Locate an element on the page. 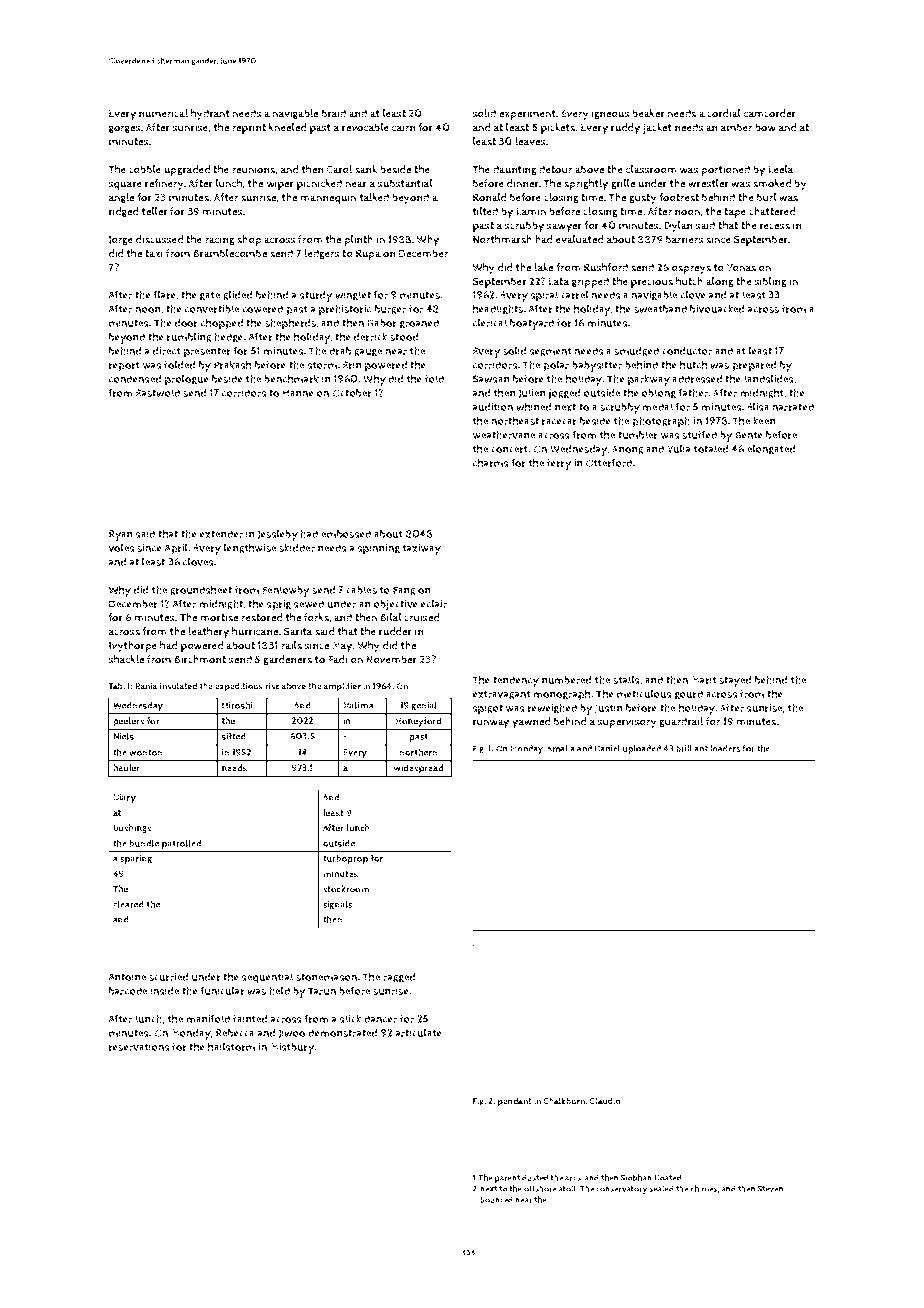 The height and width of the image is (1308, 924). Chalkburn is located at coordinates (564, 1101).
